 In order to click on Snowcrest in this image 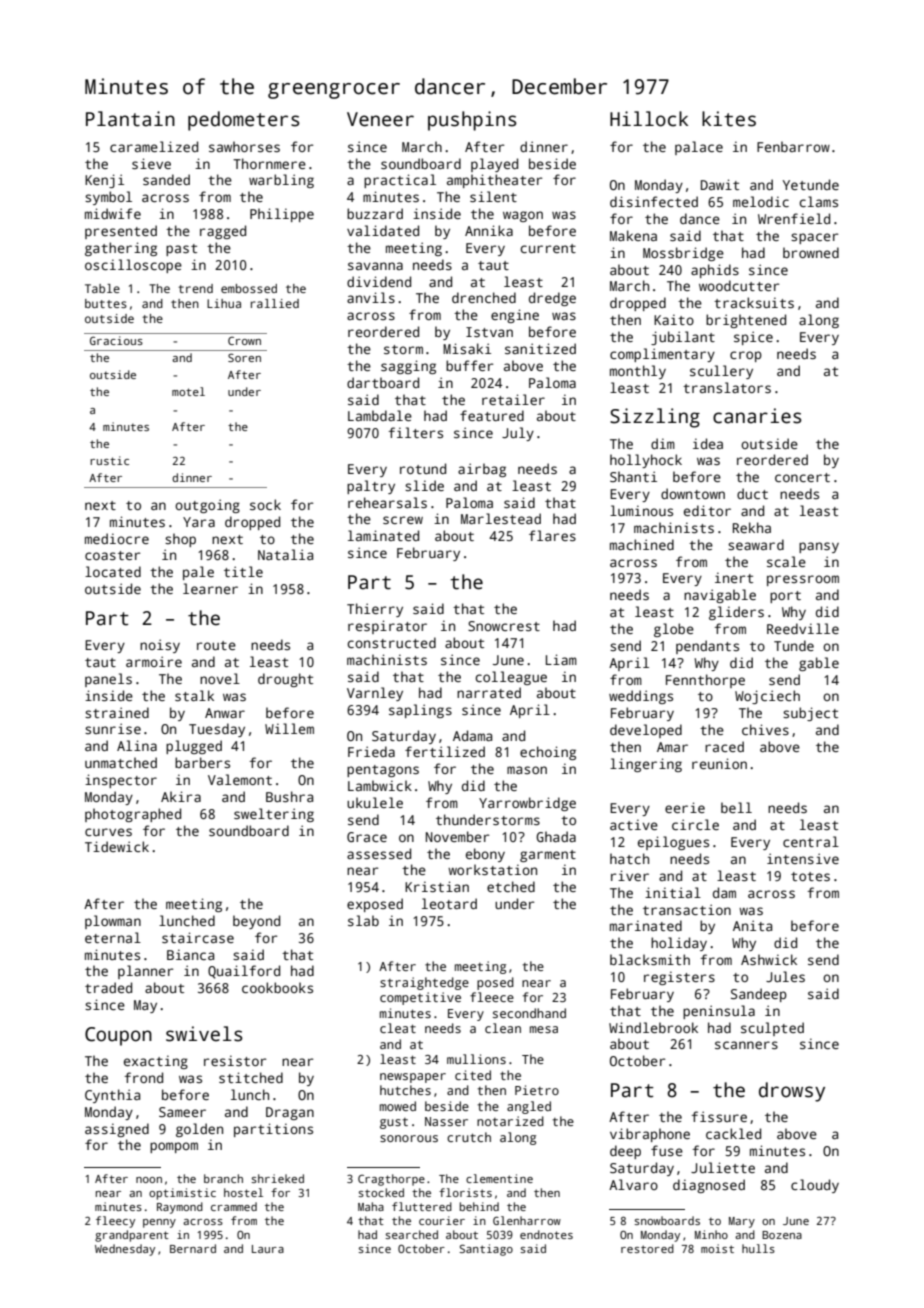, I will do `click(504, 626)`.
